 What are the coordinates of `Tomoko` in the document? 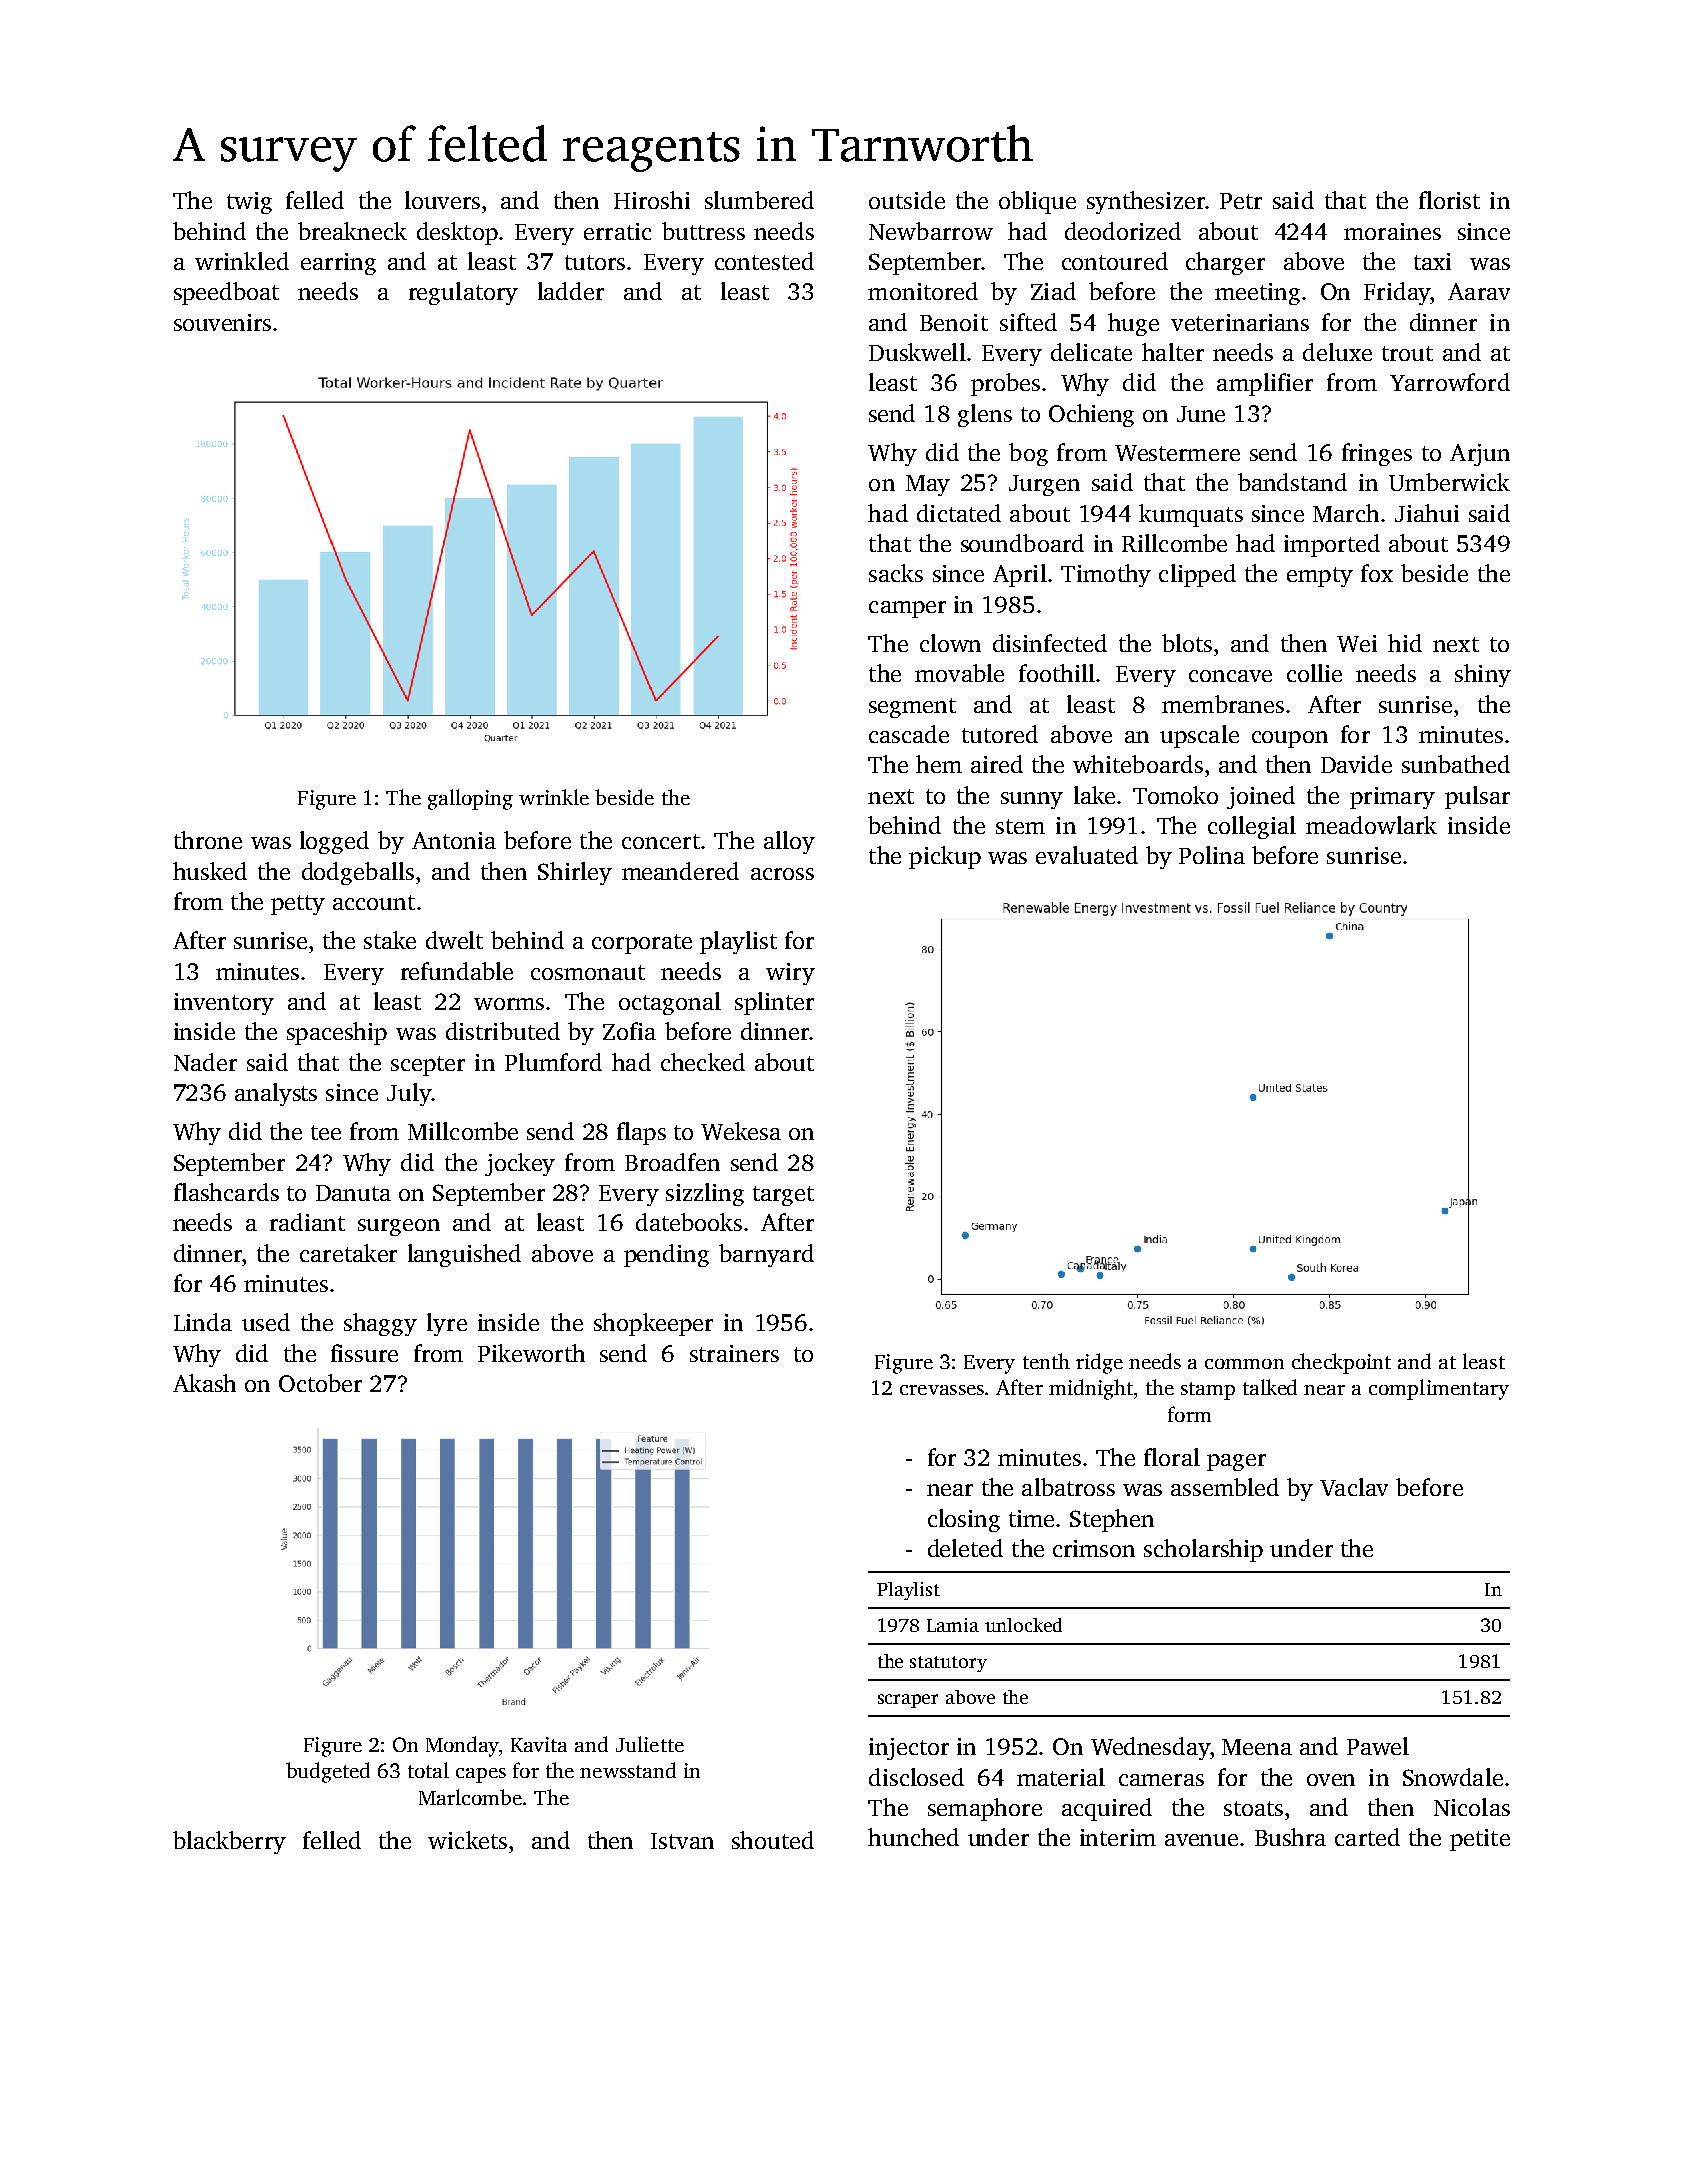 It's located at (1175, 795).
